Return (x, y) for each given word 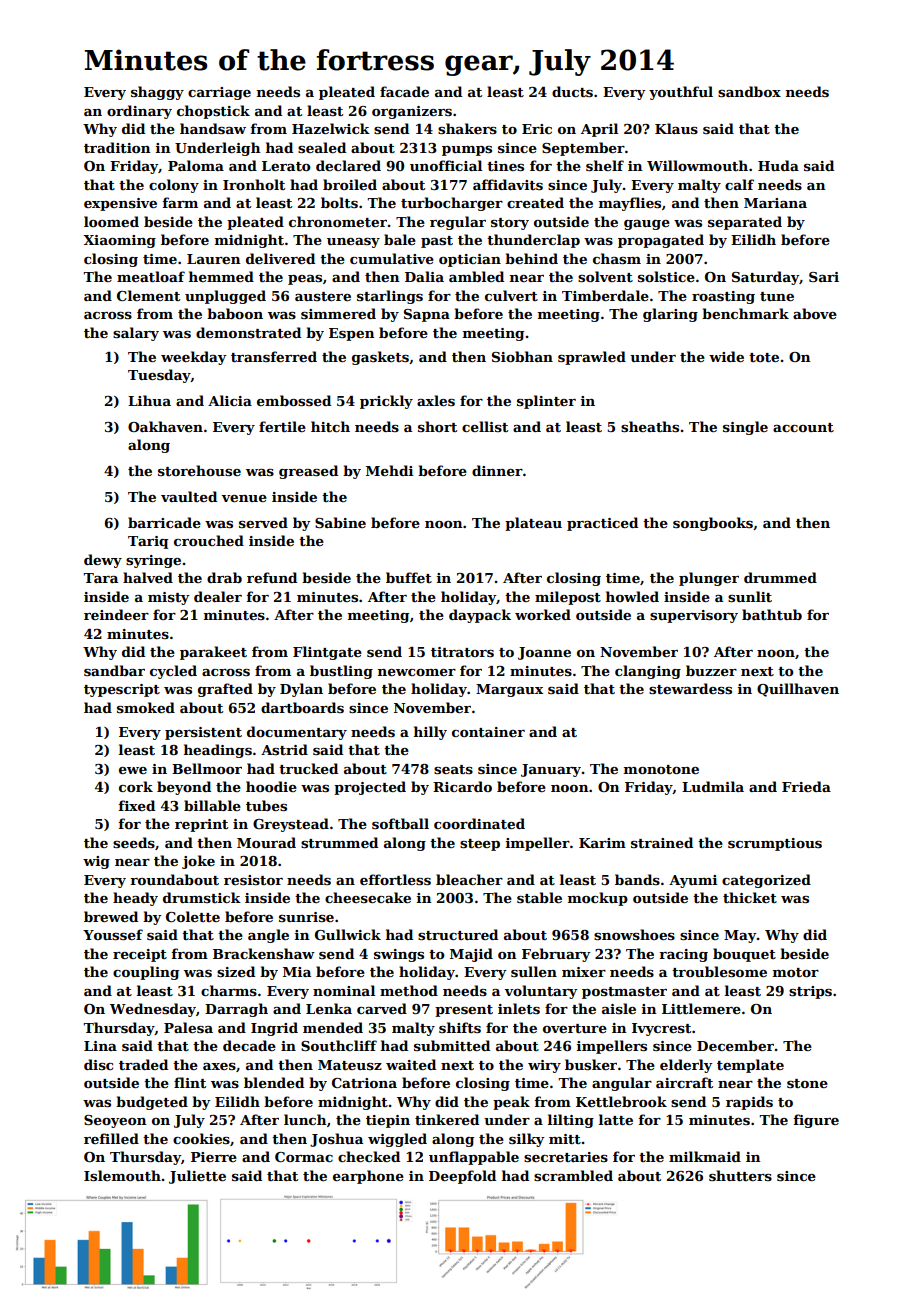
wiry (544, 1066)
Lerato (286, 166)
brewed (111, 916)
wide (726, 356)
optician (470, 260)
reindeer (116, 614)
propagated (661, 241)
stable (539, 897)
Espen (352, 334)
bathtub (772, 614)
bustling (341, 672)
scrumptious (775, 844)
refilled (111, 1138)
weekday (194, 358)
